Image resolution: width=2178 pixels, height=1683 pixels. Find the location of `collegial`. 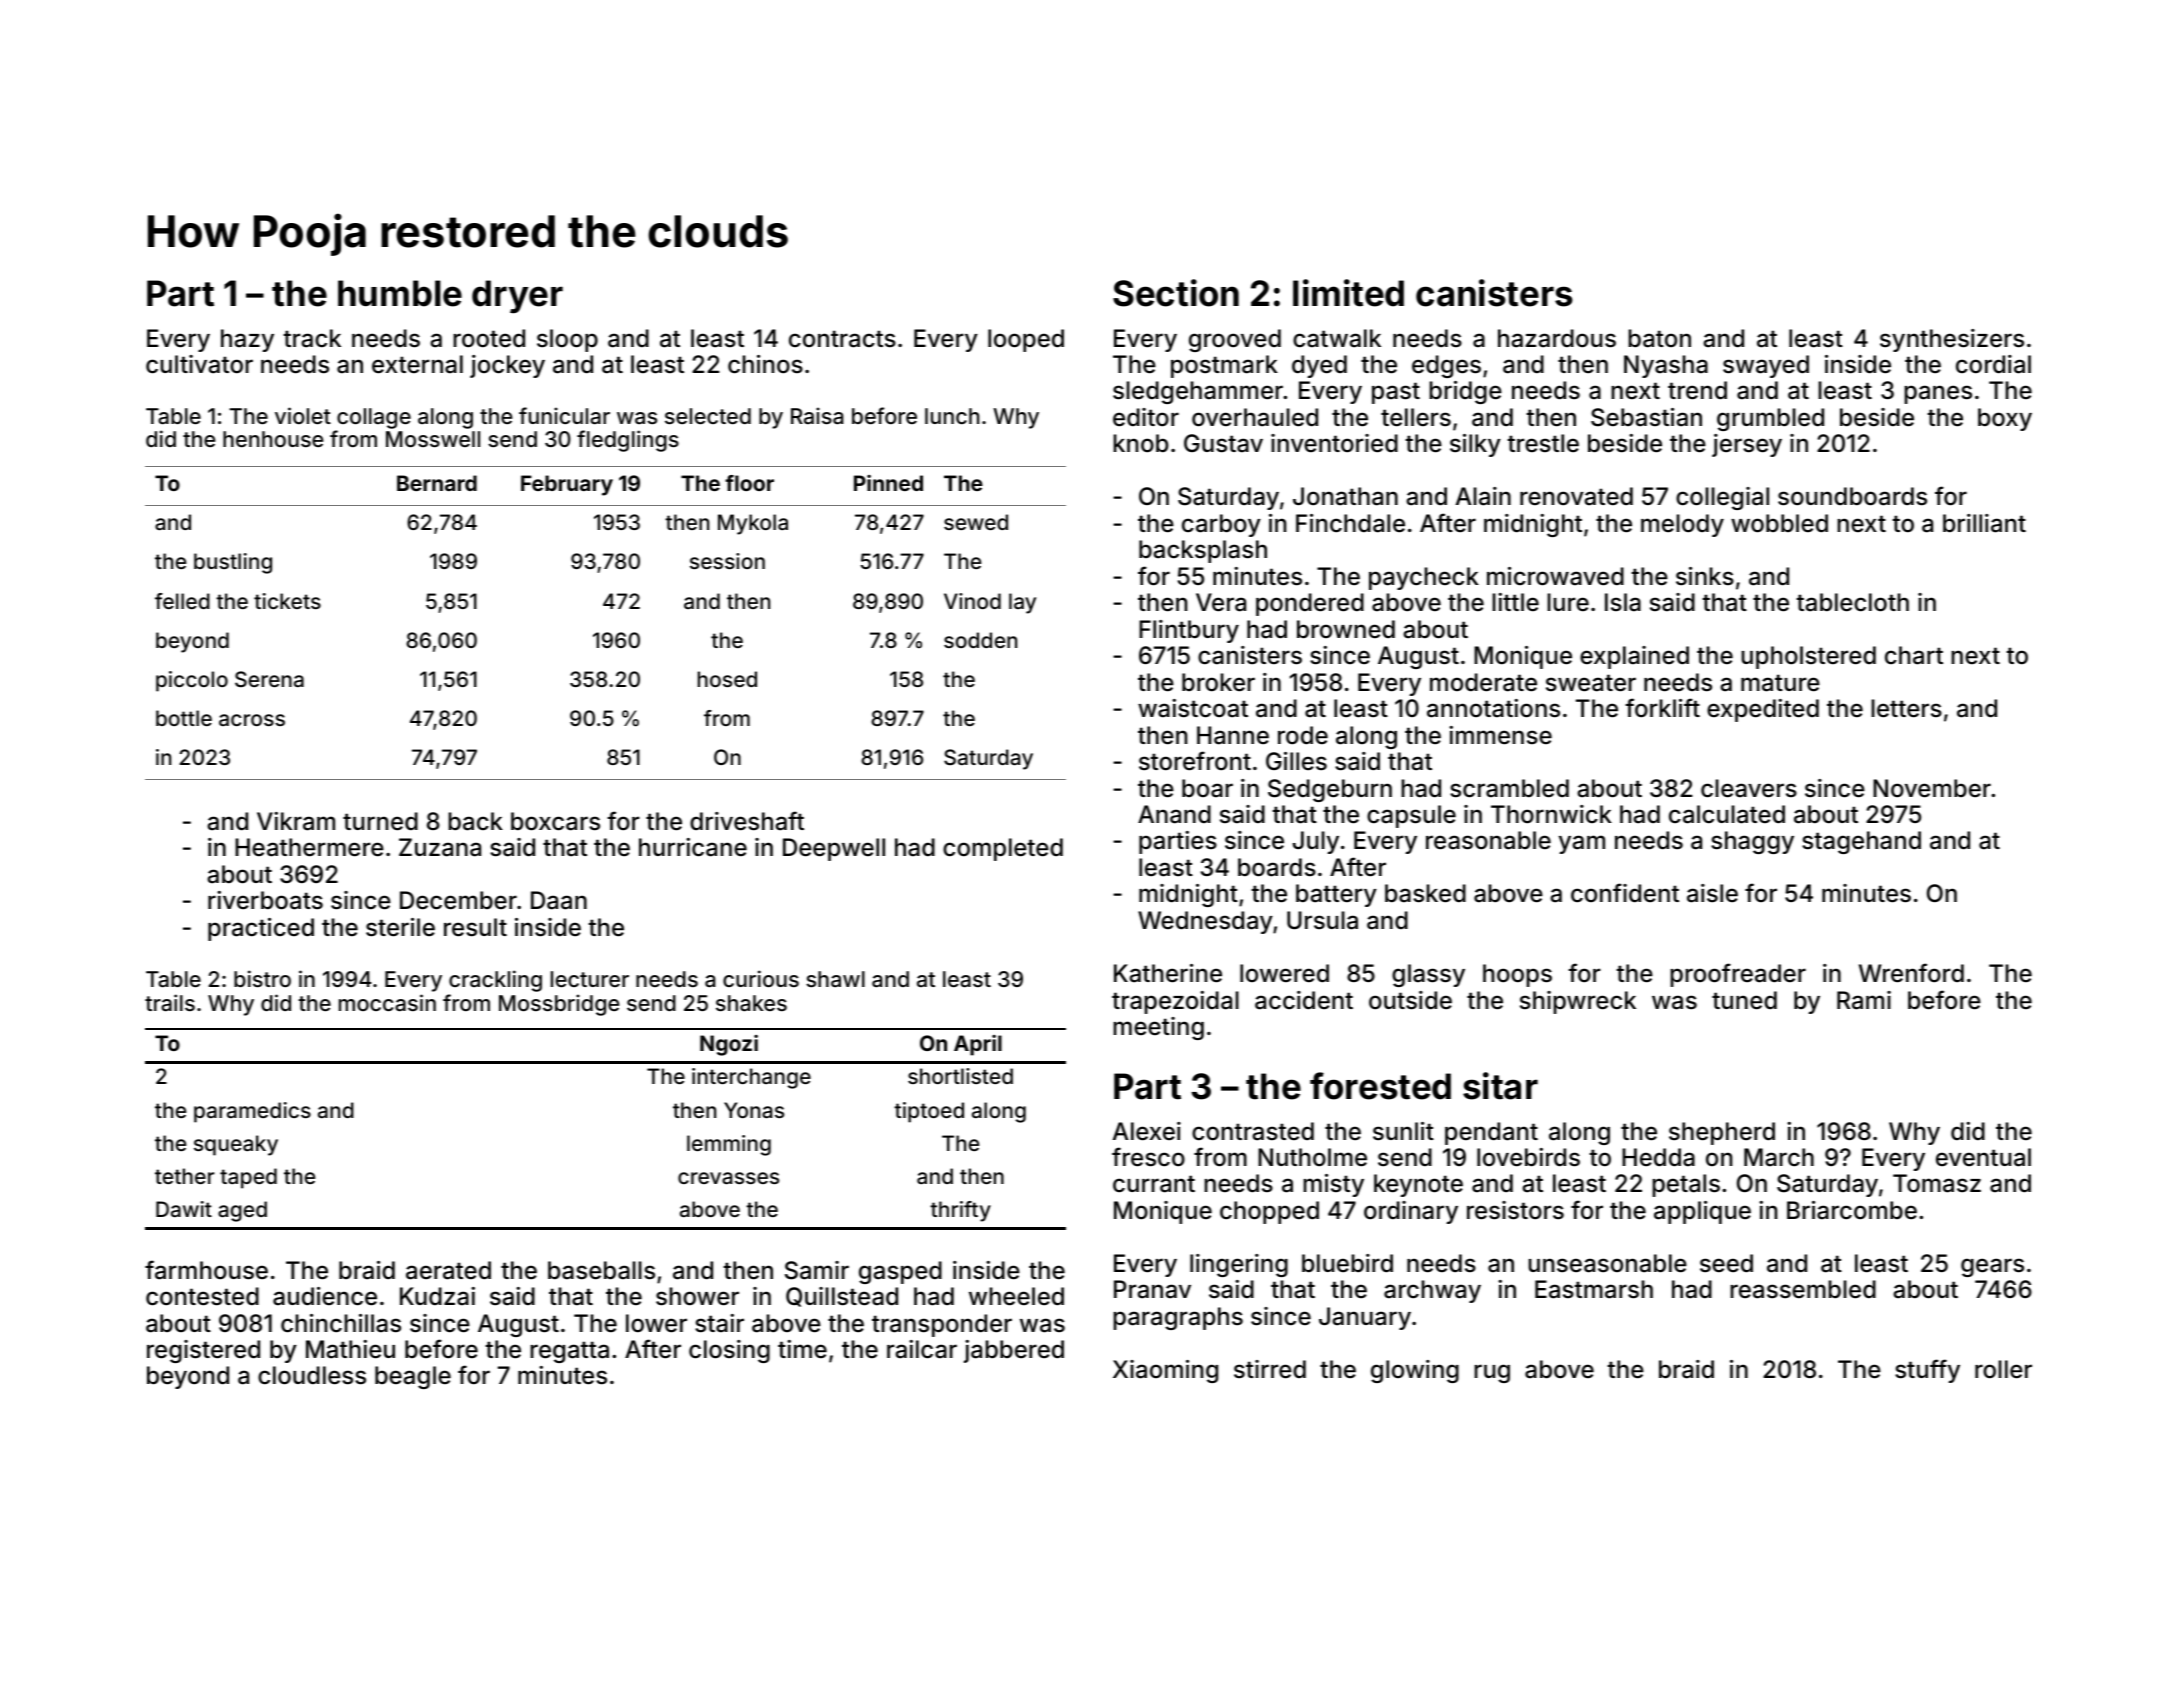

collegial is located at coordinates (1722, 498).
